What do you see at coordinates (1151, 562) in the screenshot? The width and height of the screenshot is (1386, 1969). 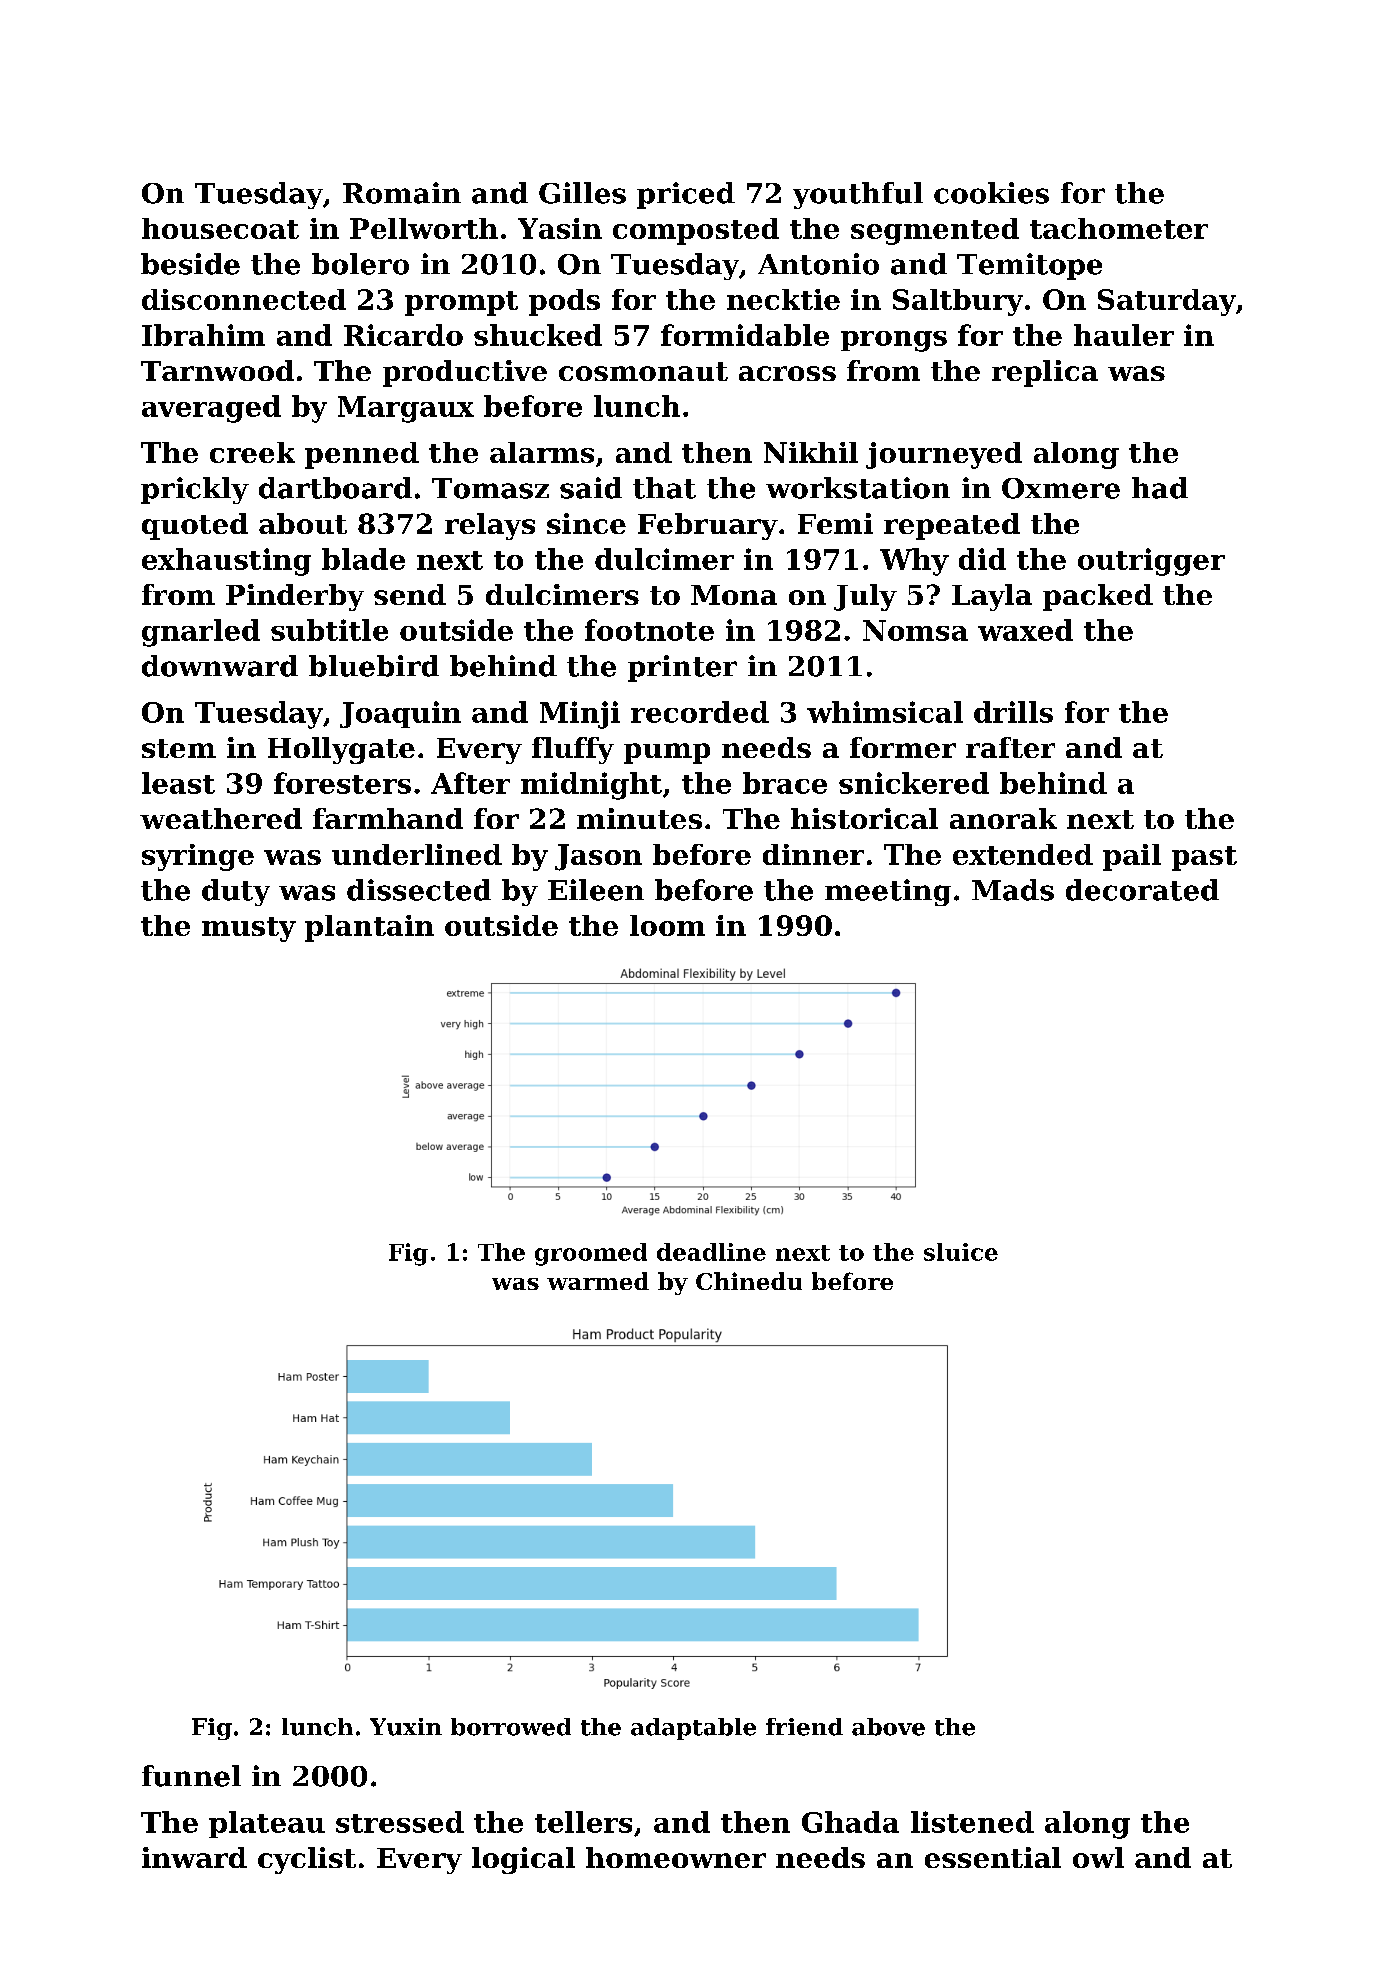 I see `outrigger` at bounding box center [1151, 562].
